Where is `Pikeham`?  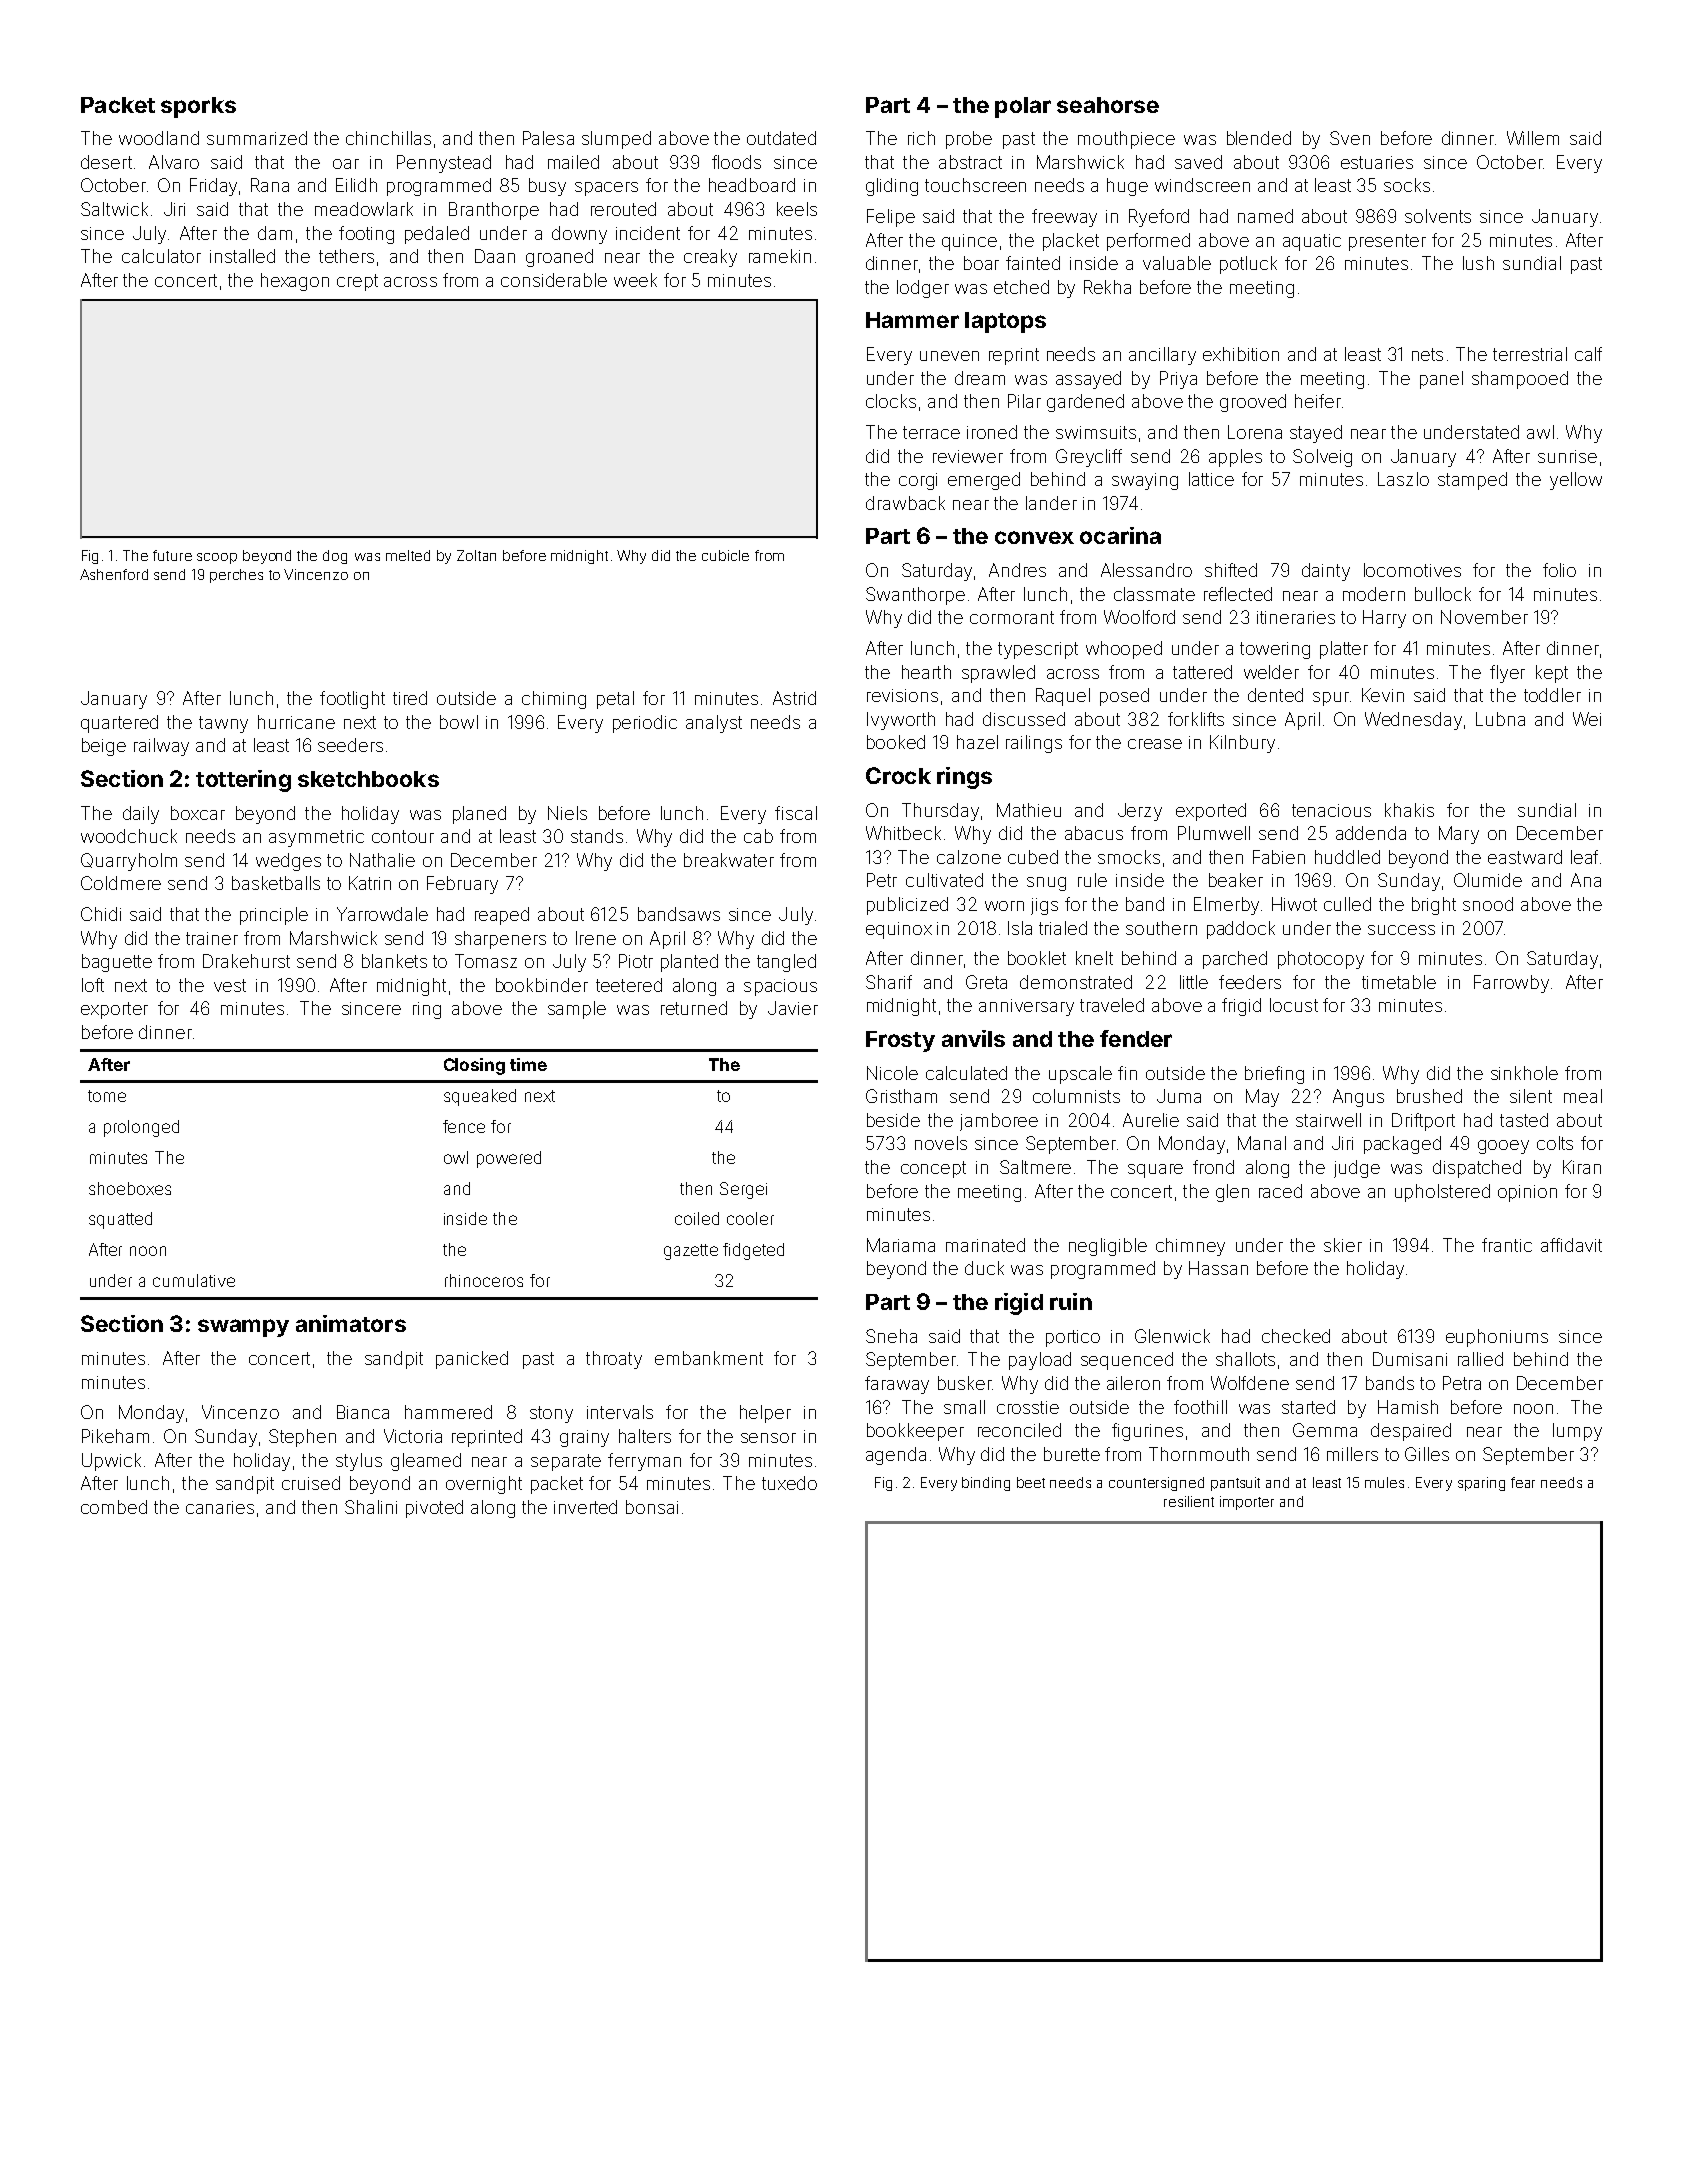
Pikeham is located at coordinates (115, 1436).
